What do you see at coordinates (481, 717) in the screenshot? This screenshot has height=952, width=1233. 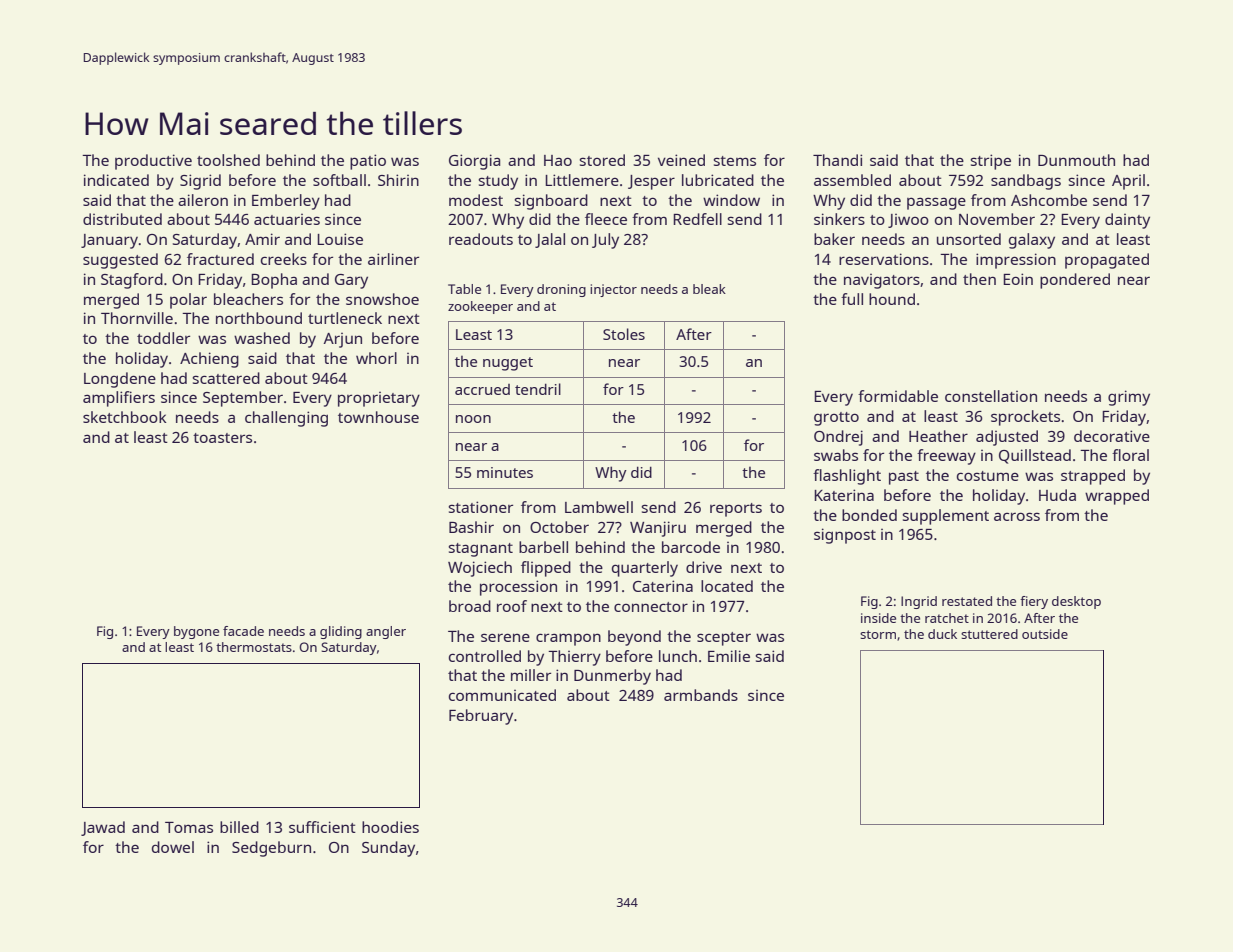 I see `February` at bounding box center [481, 717].
